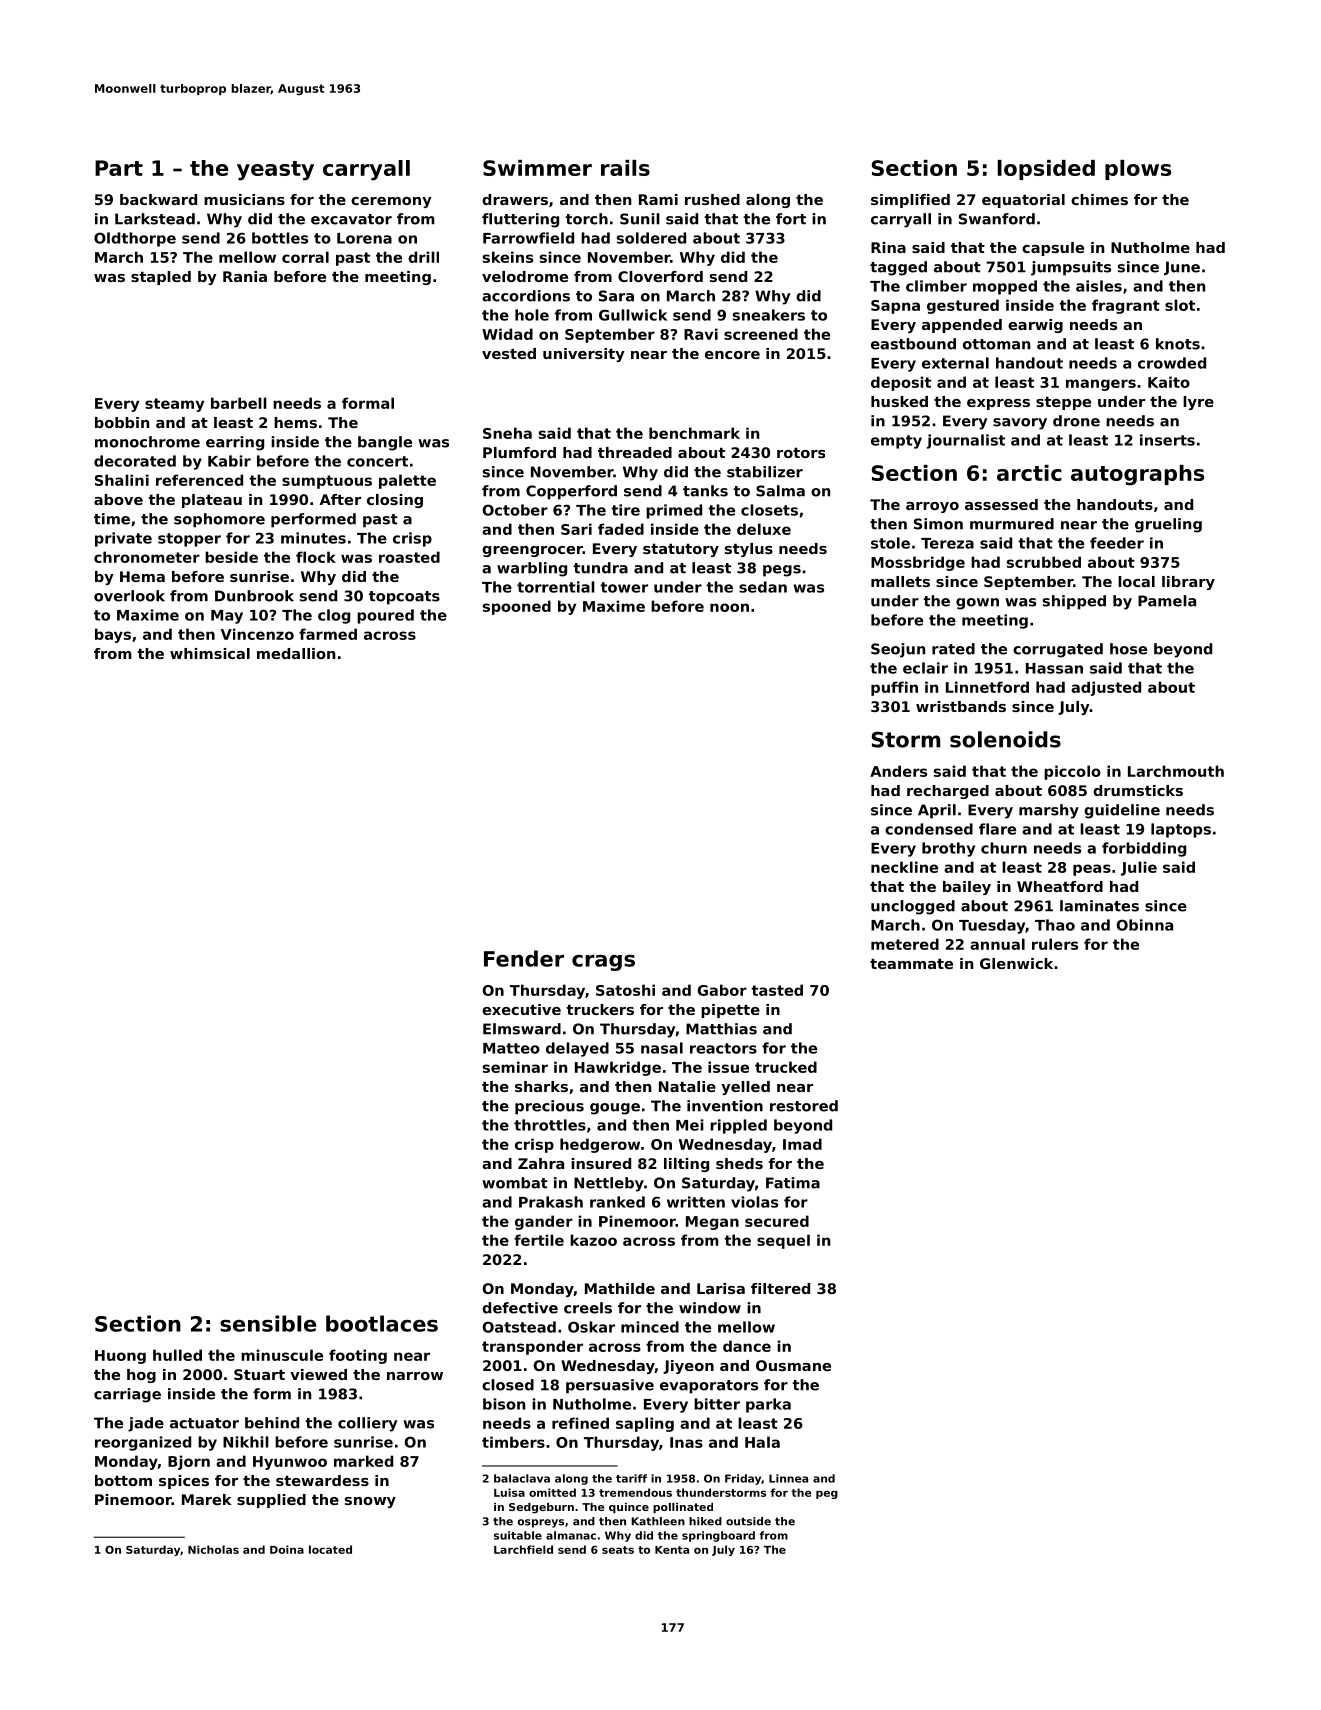 This document has width=1321, height=1710. Describe the element at coordinates (616, 296) in the document. I see `Sara` at that location.
